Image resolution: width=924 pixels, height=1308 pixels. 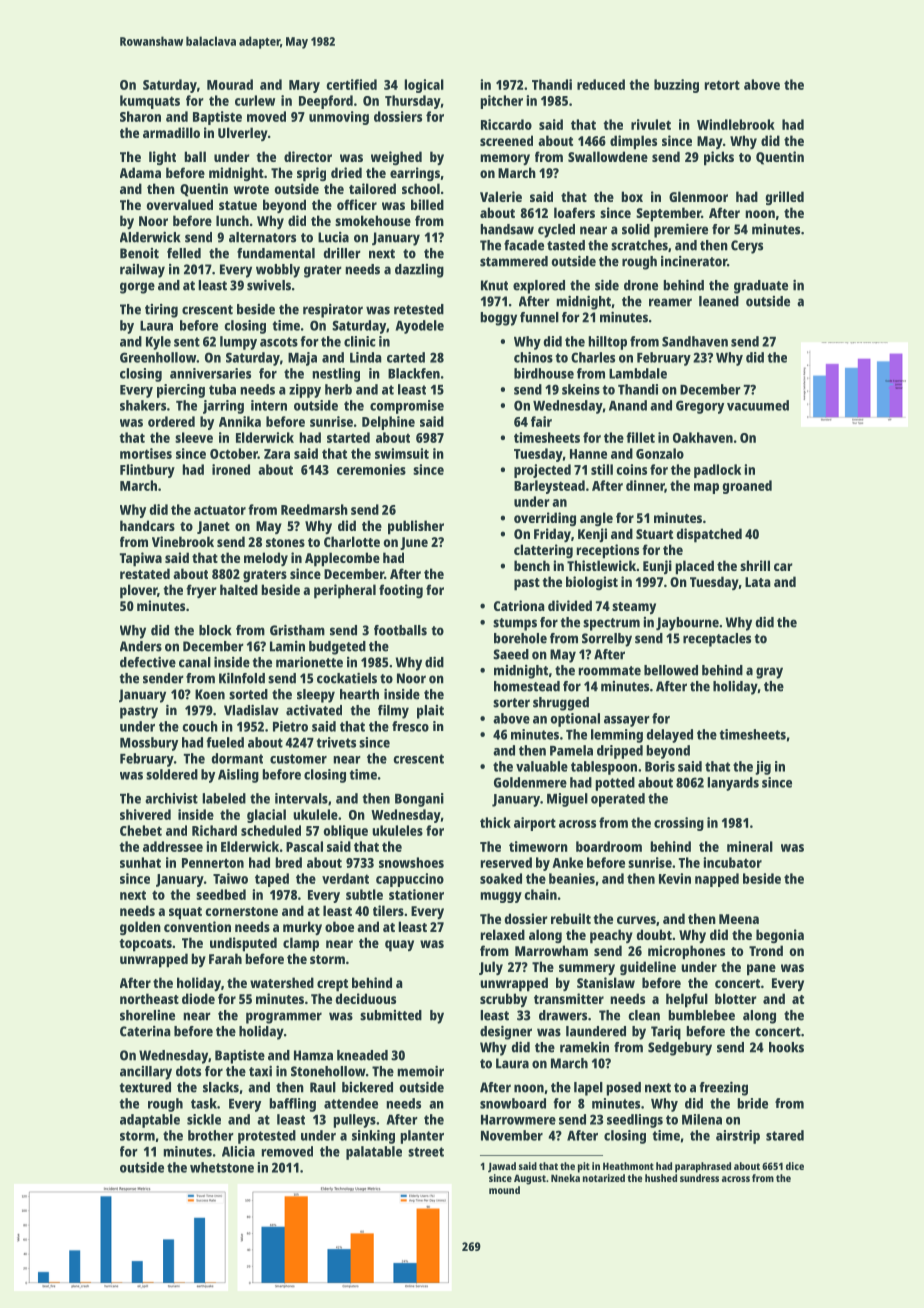 I want to click on Glenmoor, so click(x=698, y=196).
